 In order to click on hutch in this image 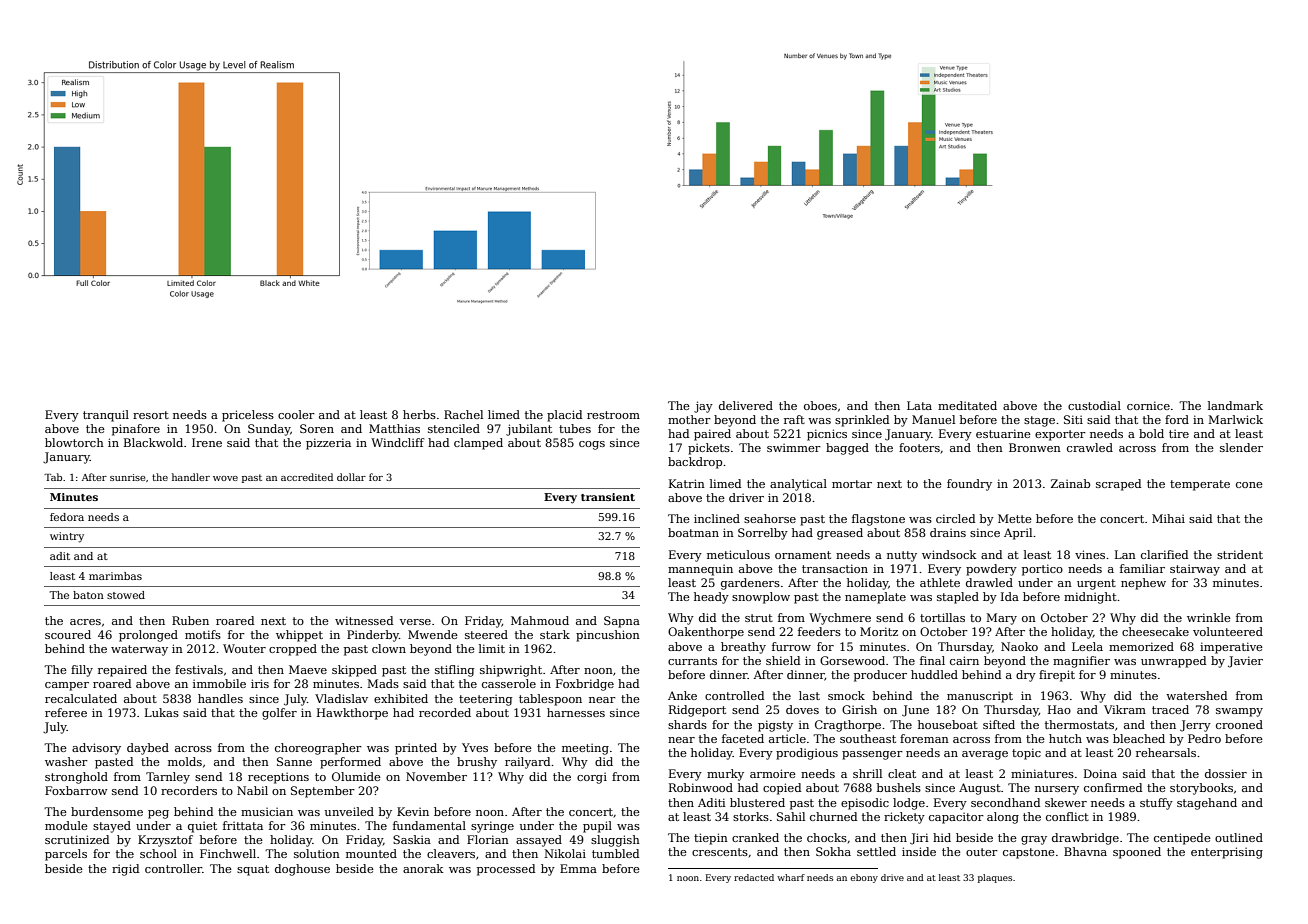, I will do `click(1065, 738)`.
